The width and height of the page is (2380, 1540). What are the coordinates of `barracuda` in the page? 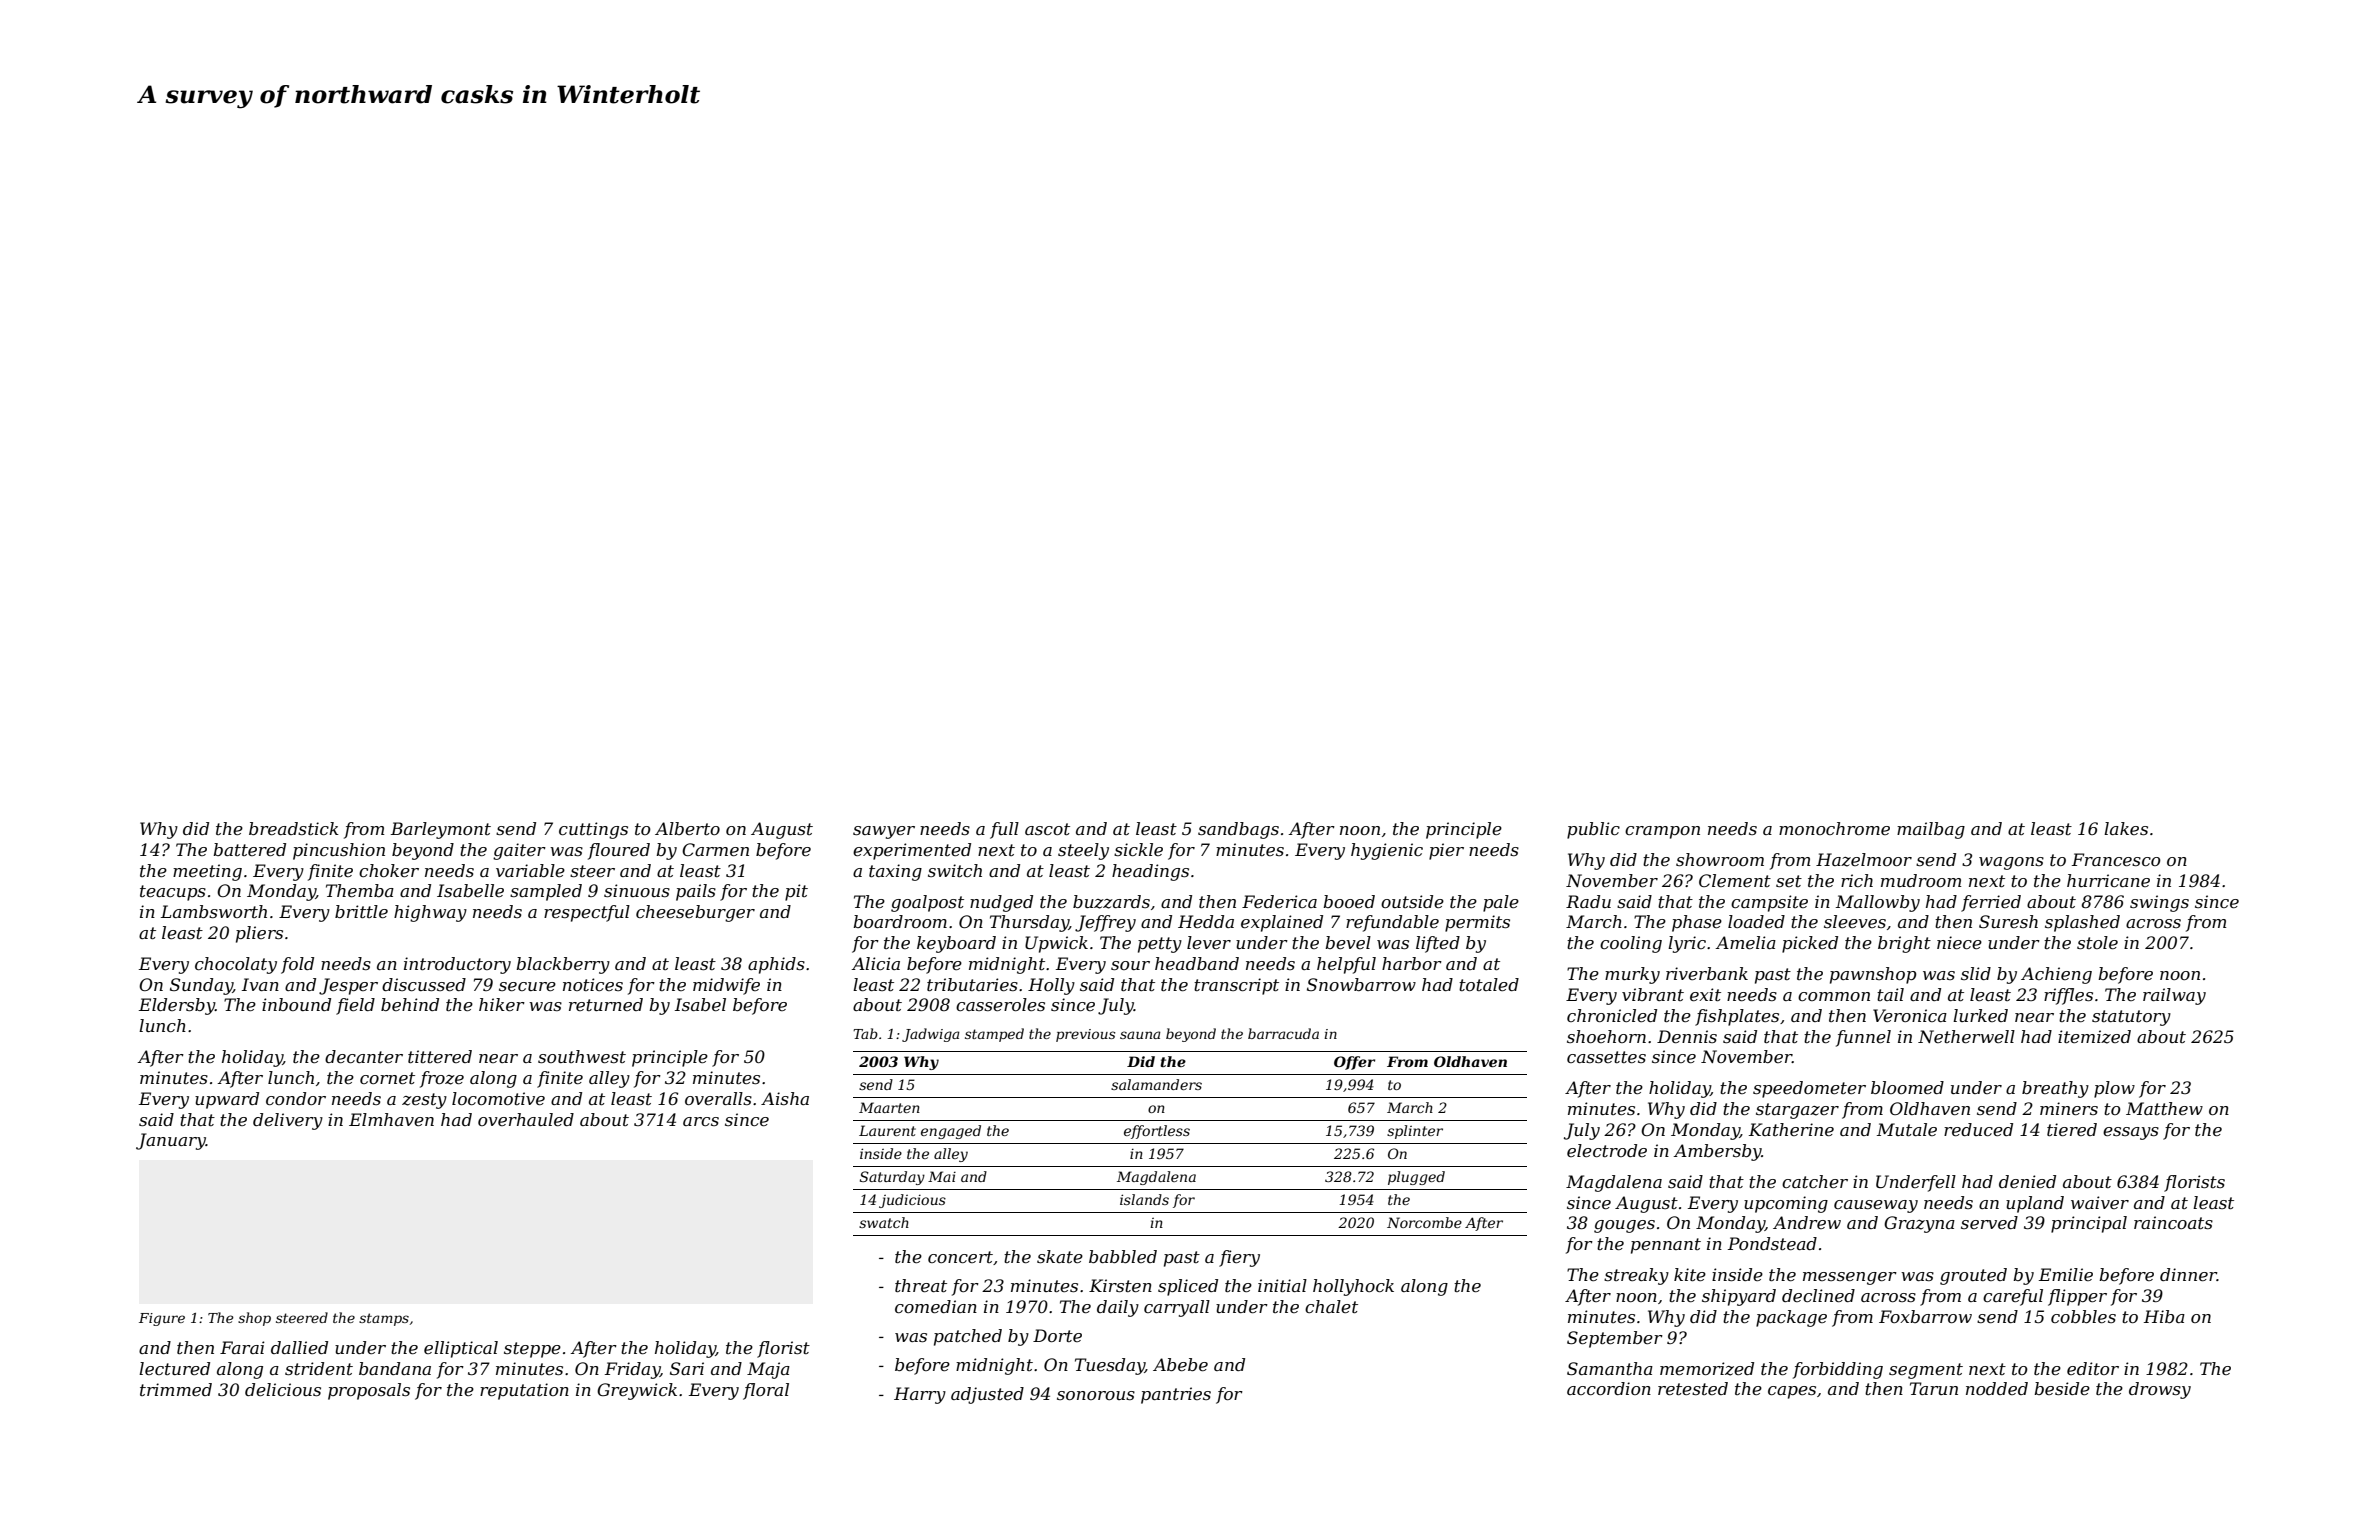 It's located at (1283, 1033).
